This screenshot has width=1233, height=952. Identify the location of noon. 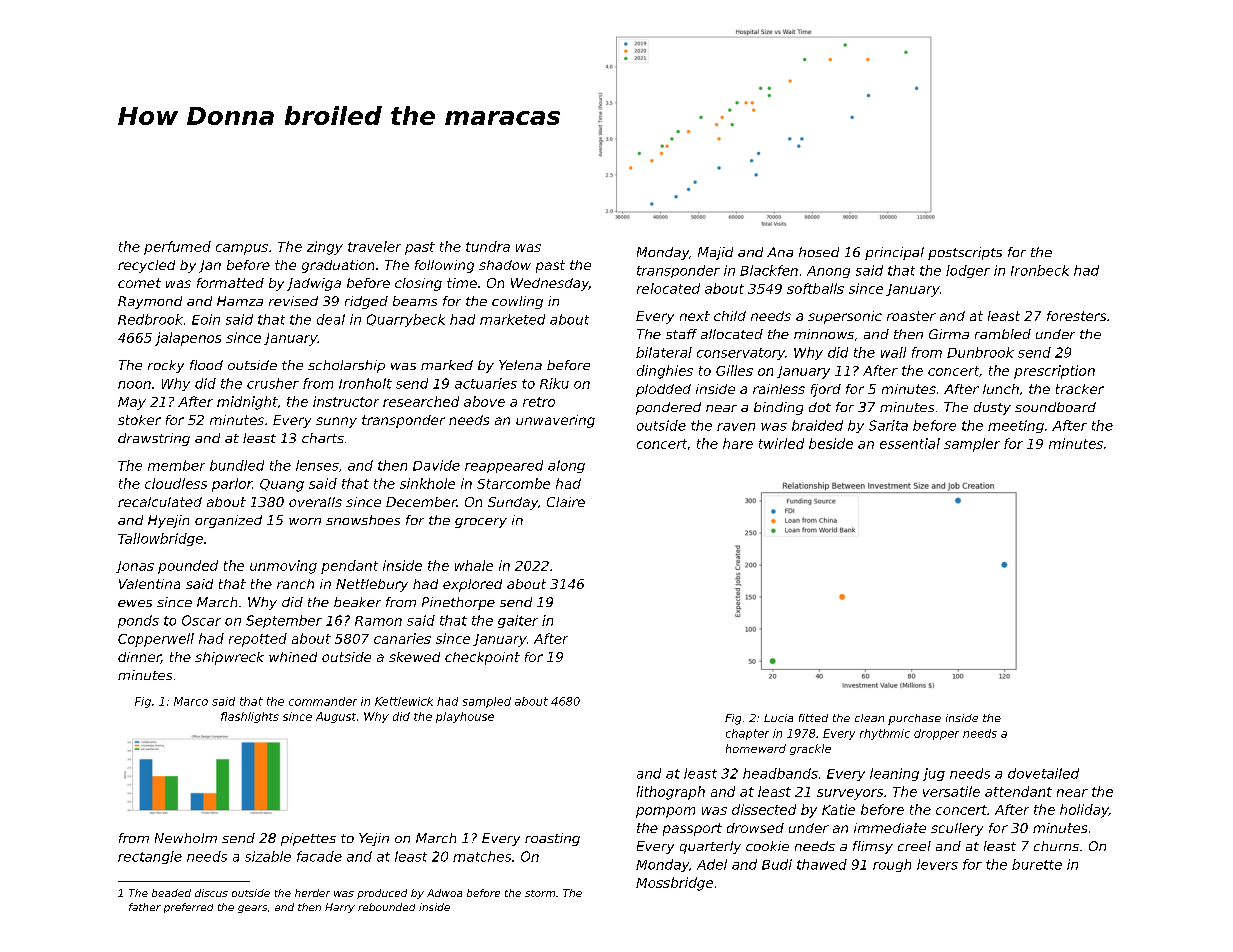
(134, 385).
